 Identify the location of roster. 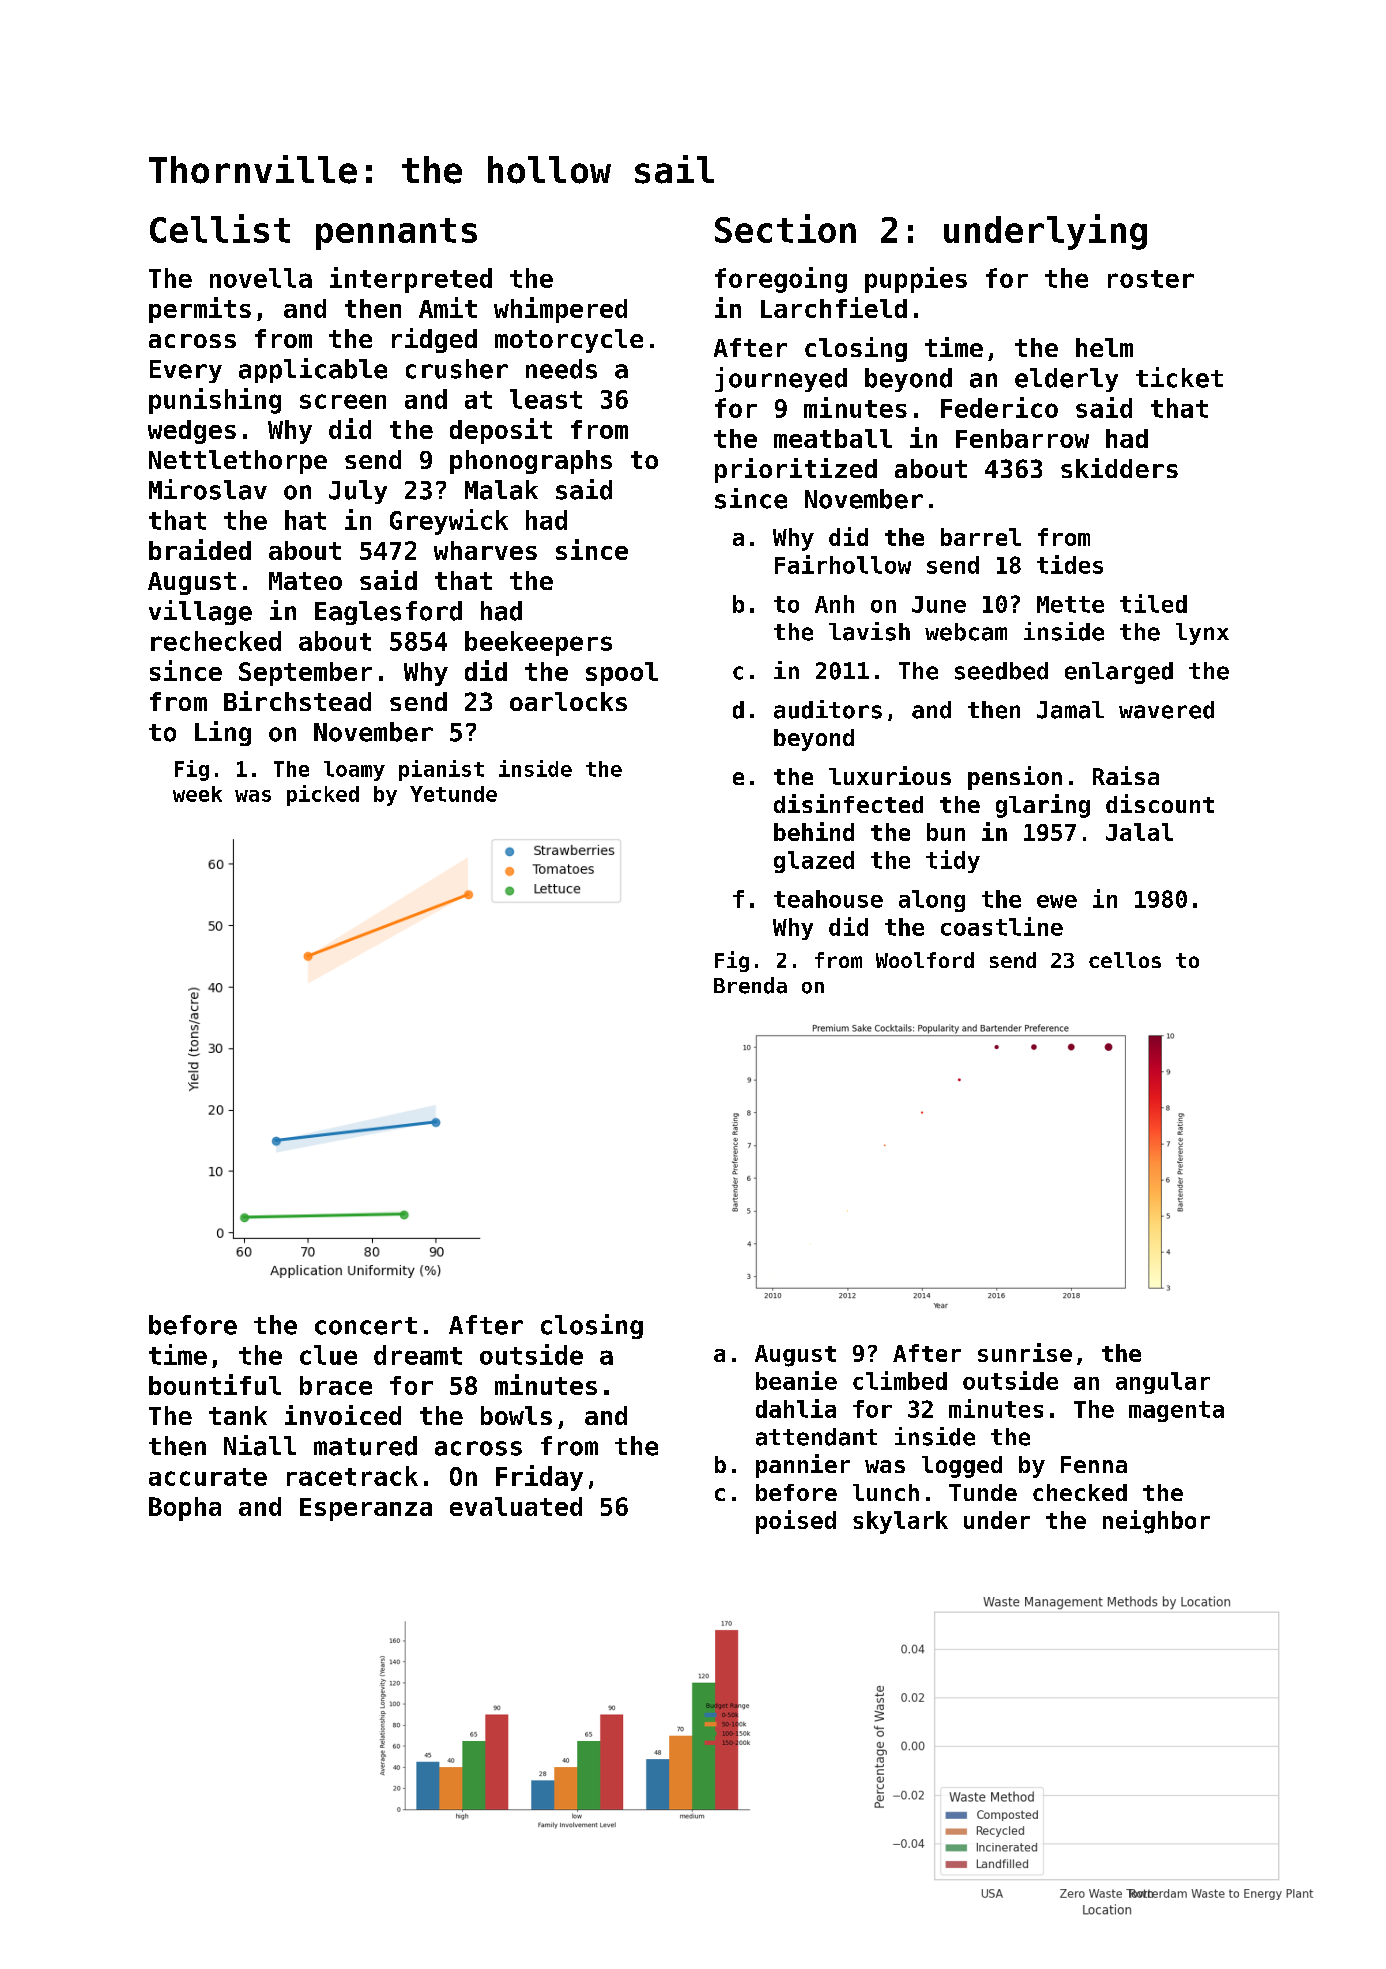
(1151, 279).
